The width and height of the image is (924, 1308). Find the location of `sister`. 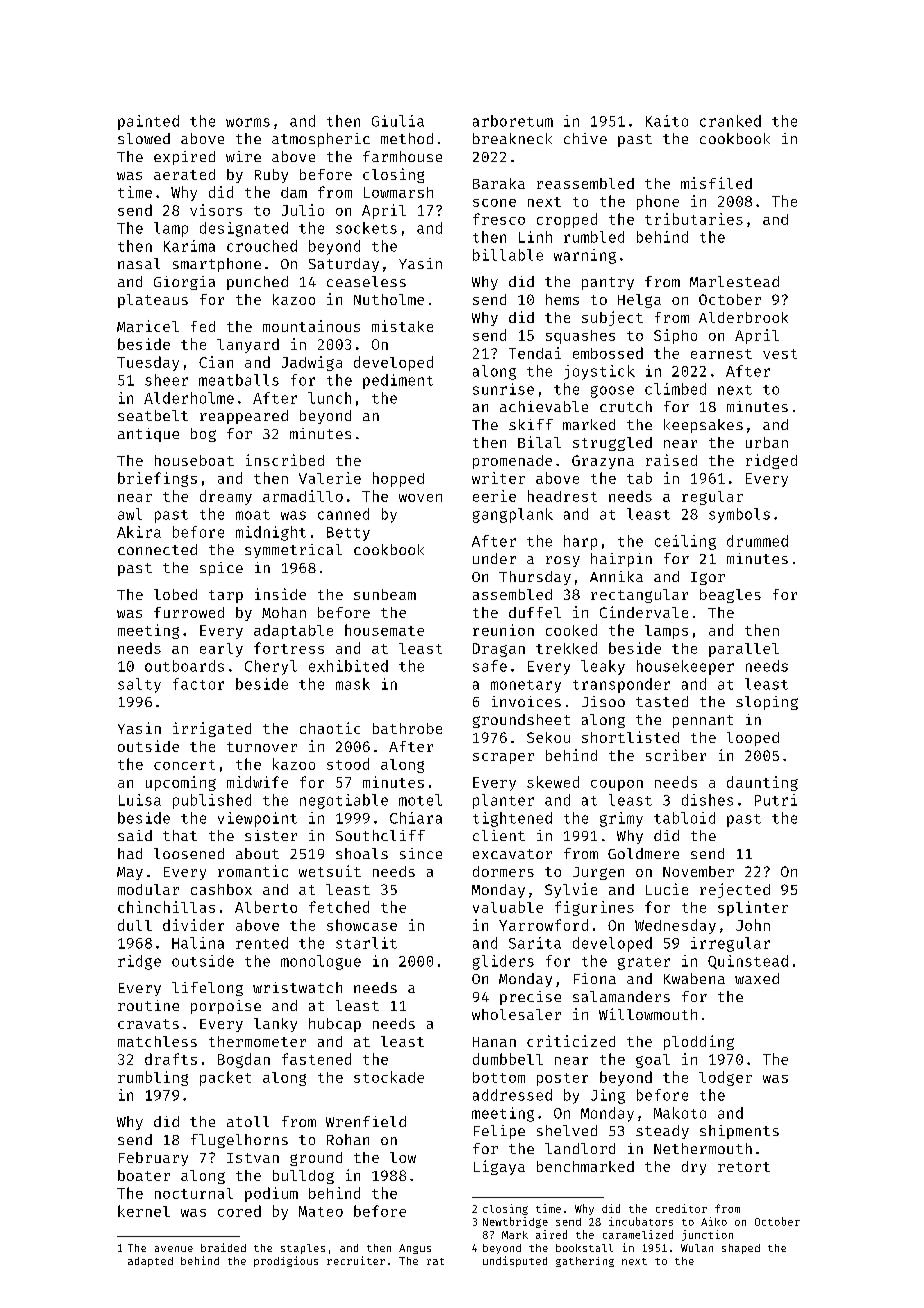

sister is located at coordinates (271, 835).
